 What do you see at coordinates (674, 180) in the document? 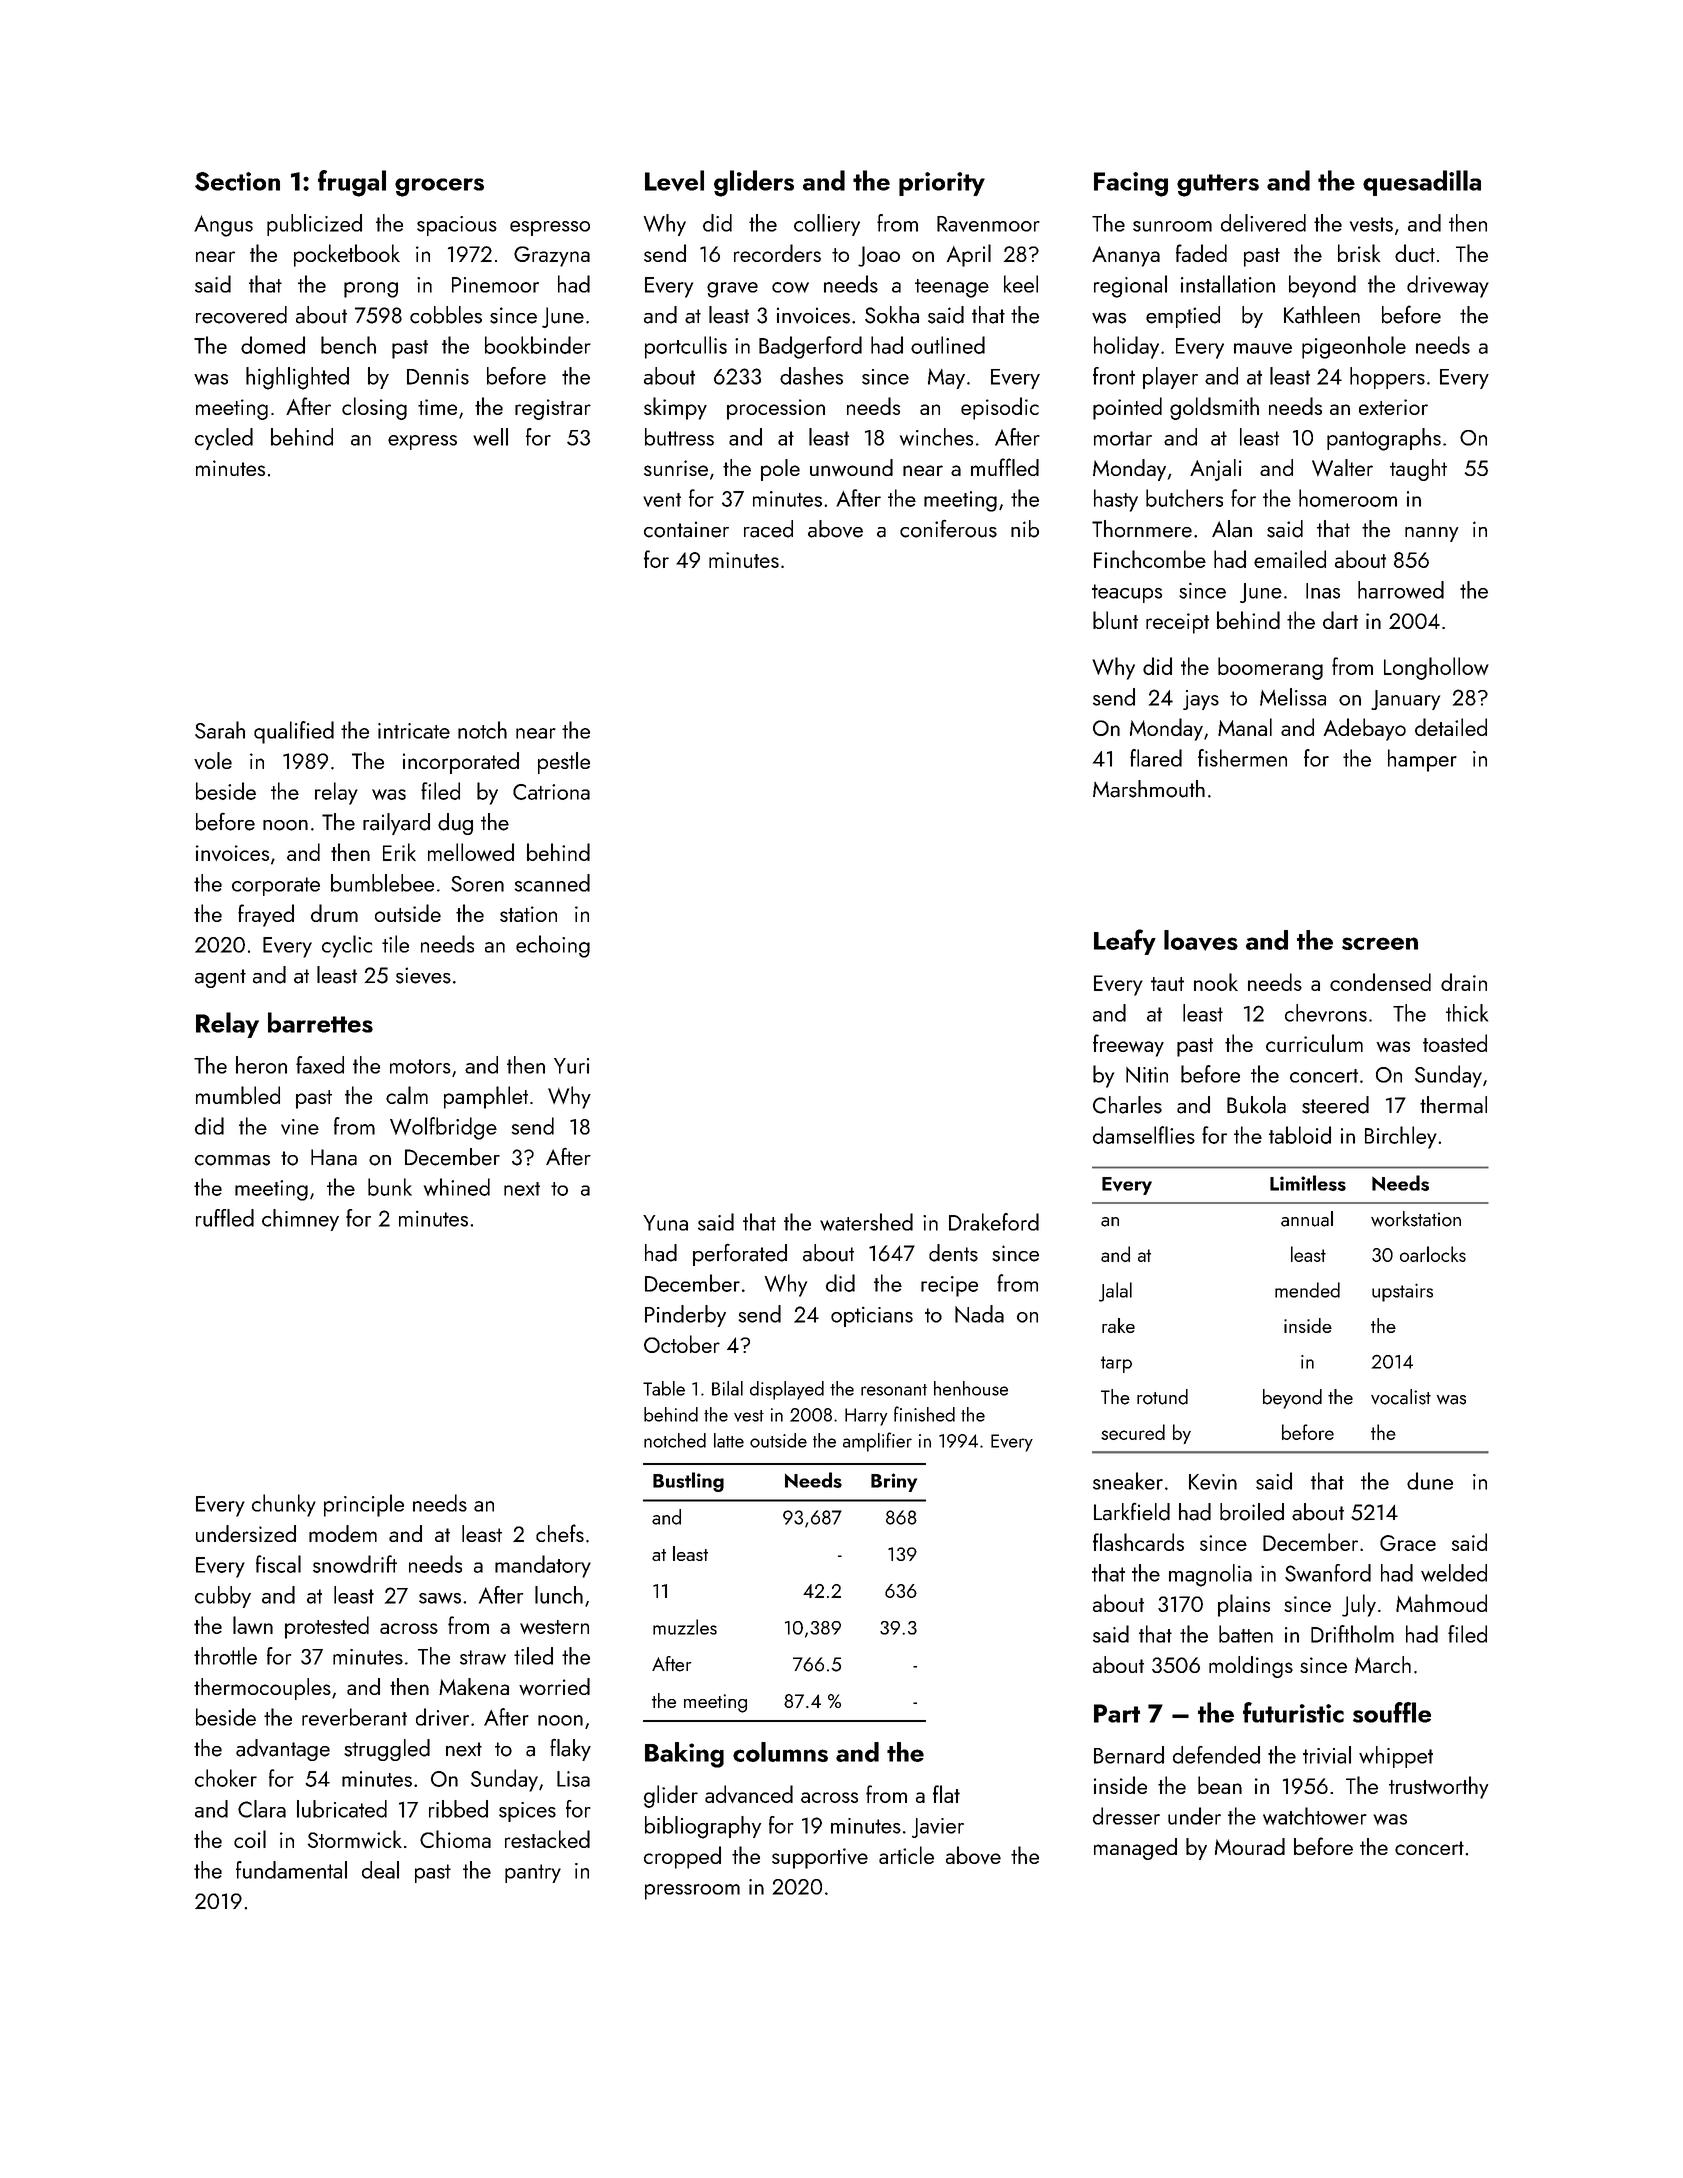
I see `Level` at bounding box center [674, 180].
